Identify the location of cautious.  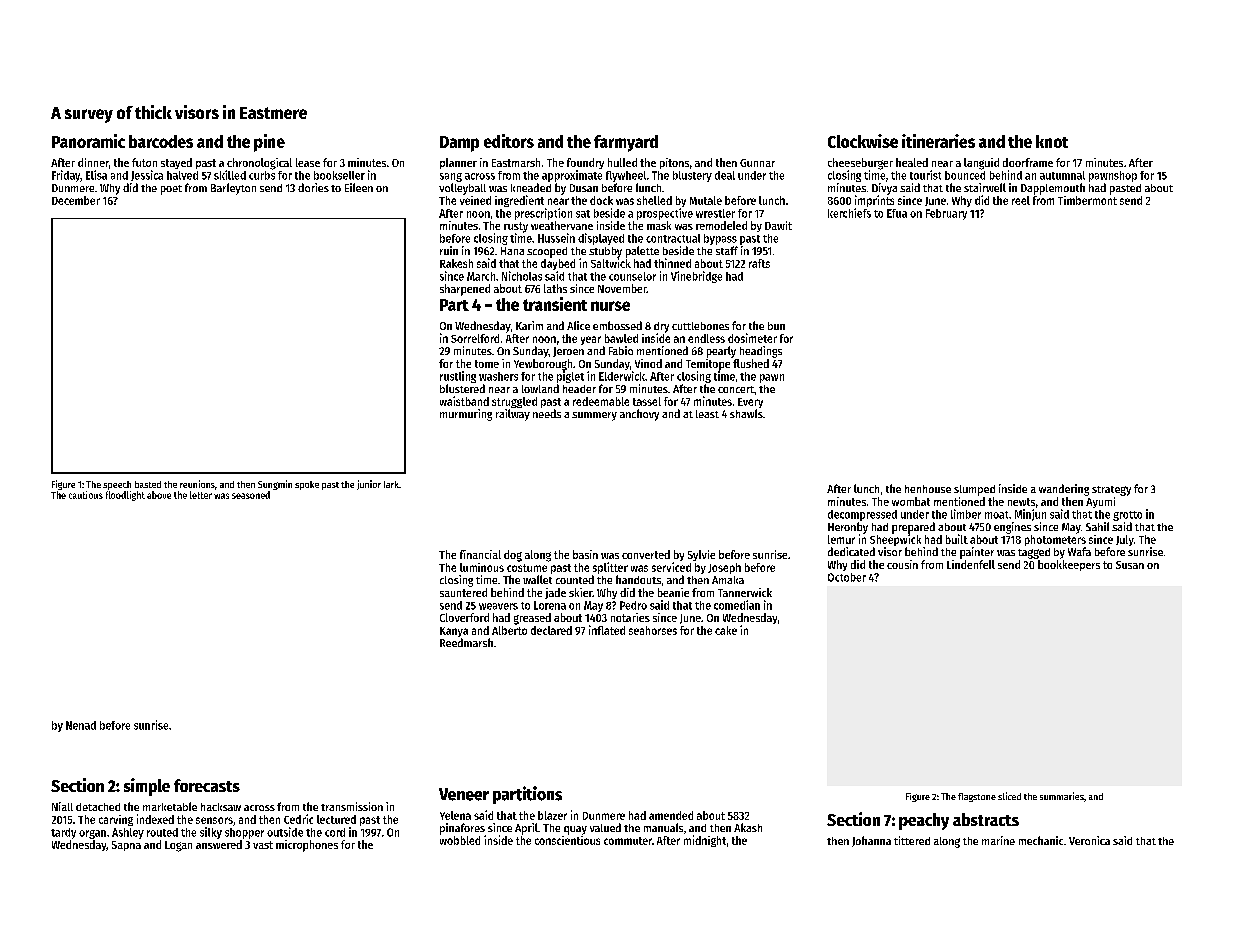
(86, 495).
